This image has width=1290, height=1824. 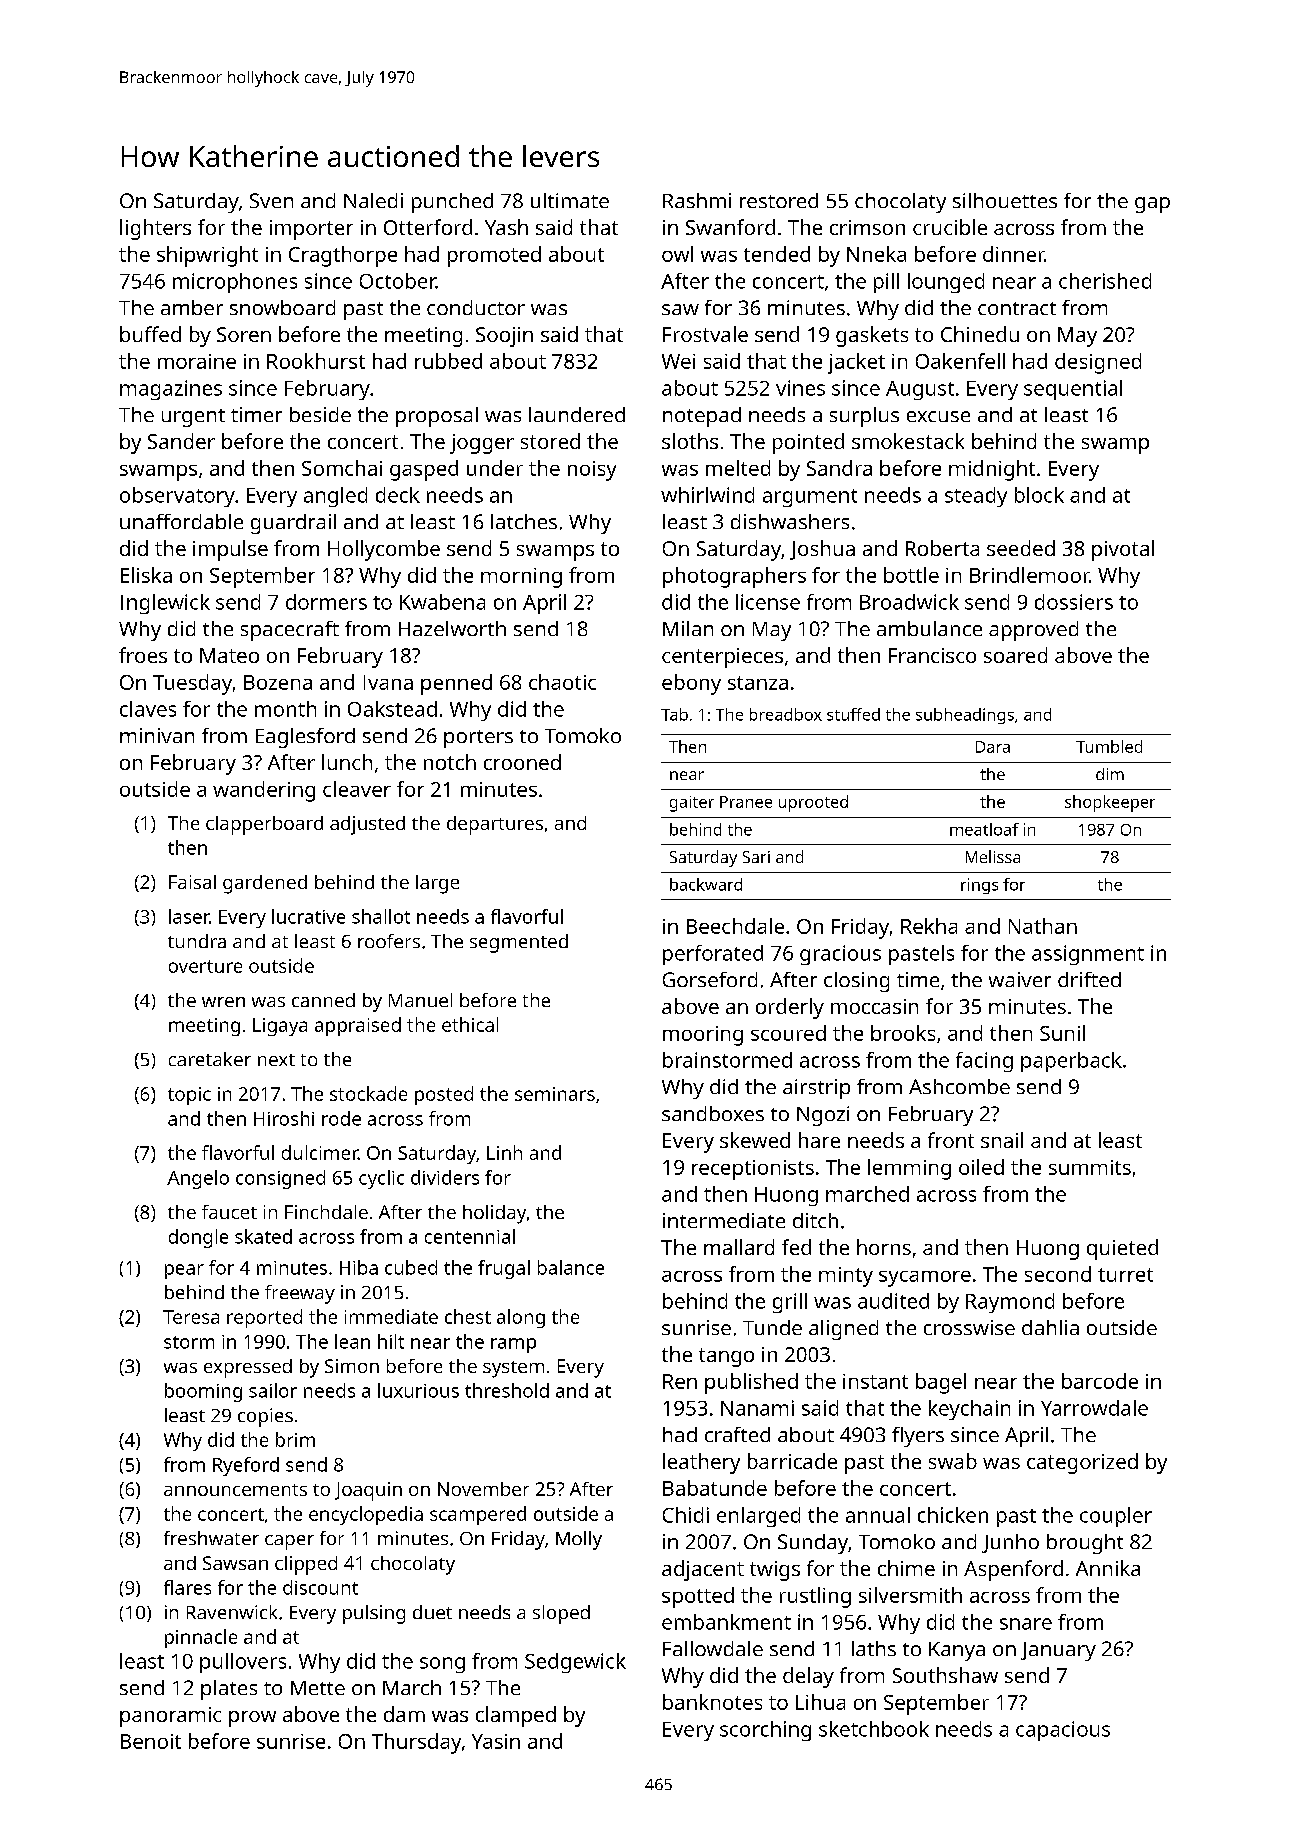 What do you see at coordinates (198, 1179) in the image?
I see `Angelo` at bounding box center [198, 1179].
